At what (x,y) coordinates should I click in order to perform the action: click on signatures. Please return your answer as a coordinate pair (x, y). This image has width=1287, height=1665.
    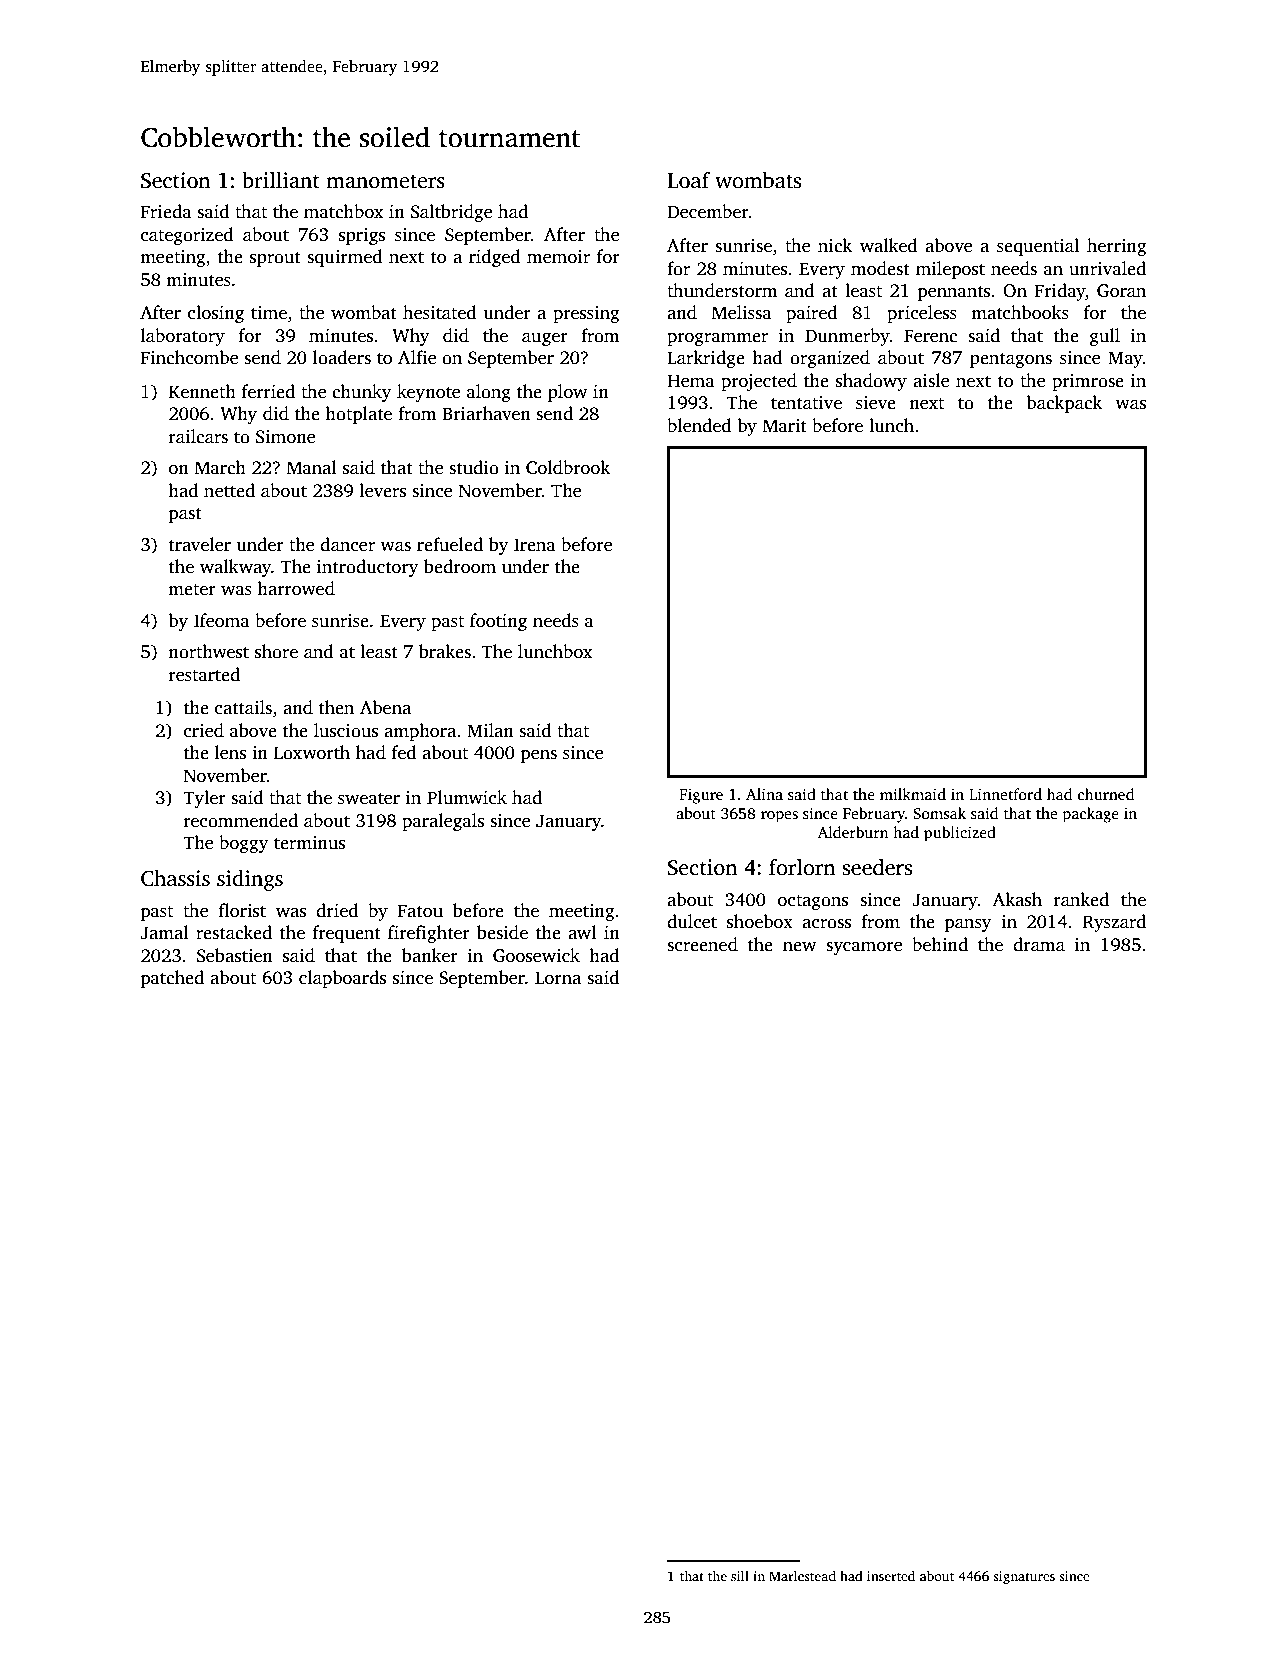
    Looking at the image, I should click on (1024, 1577).
